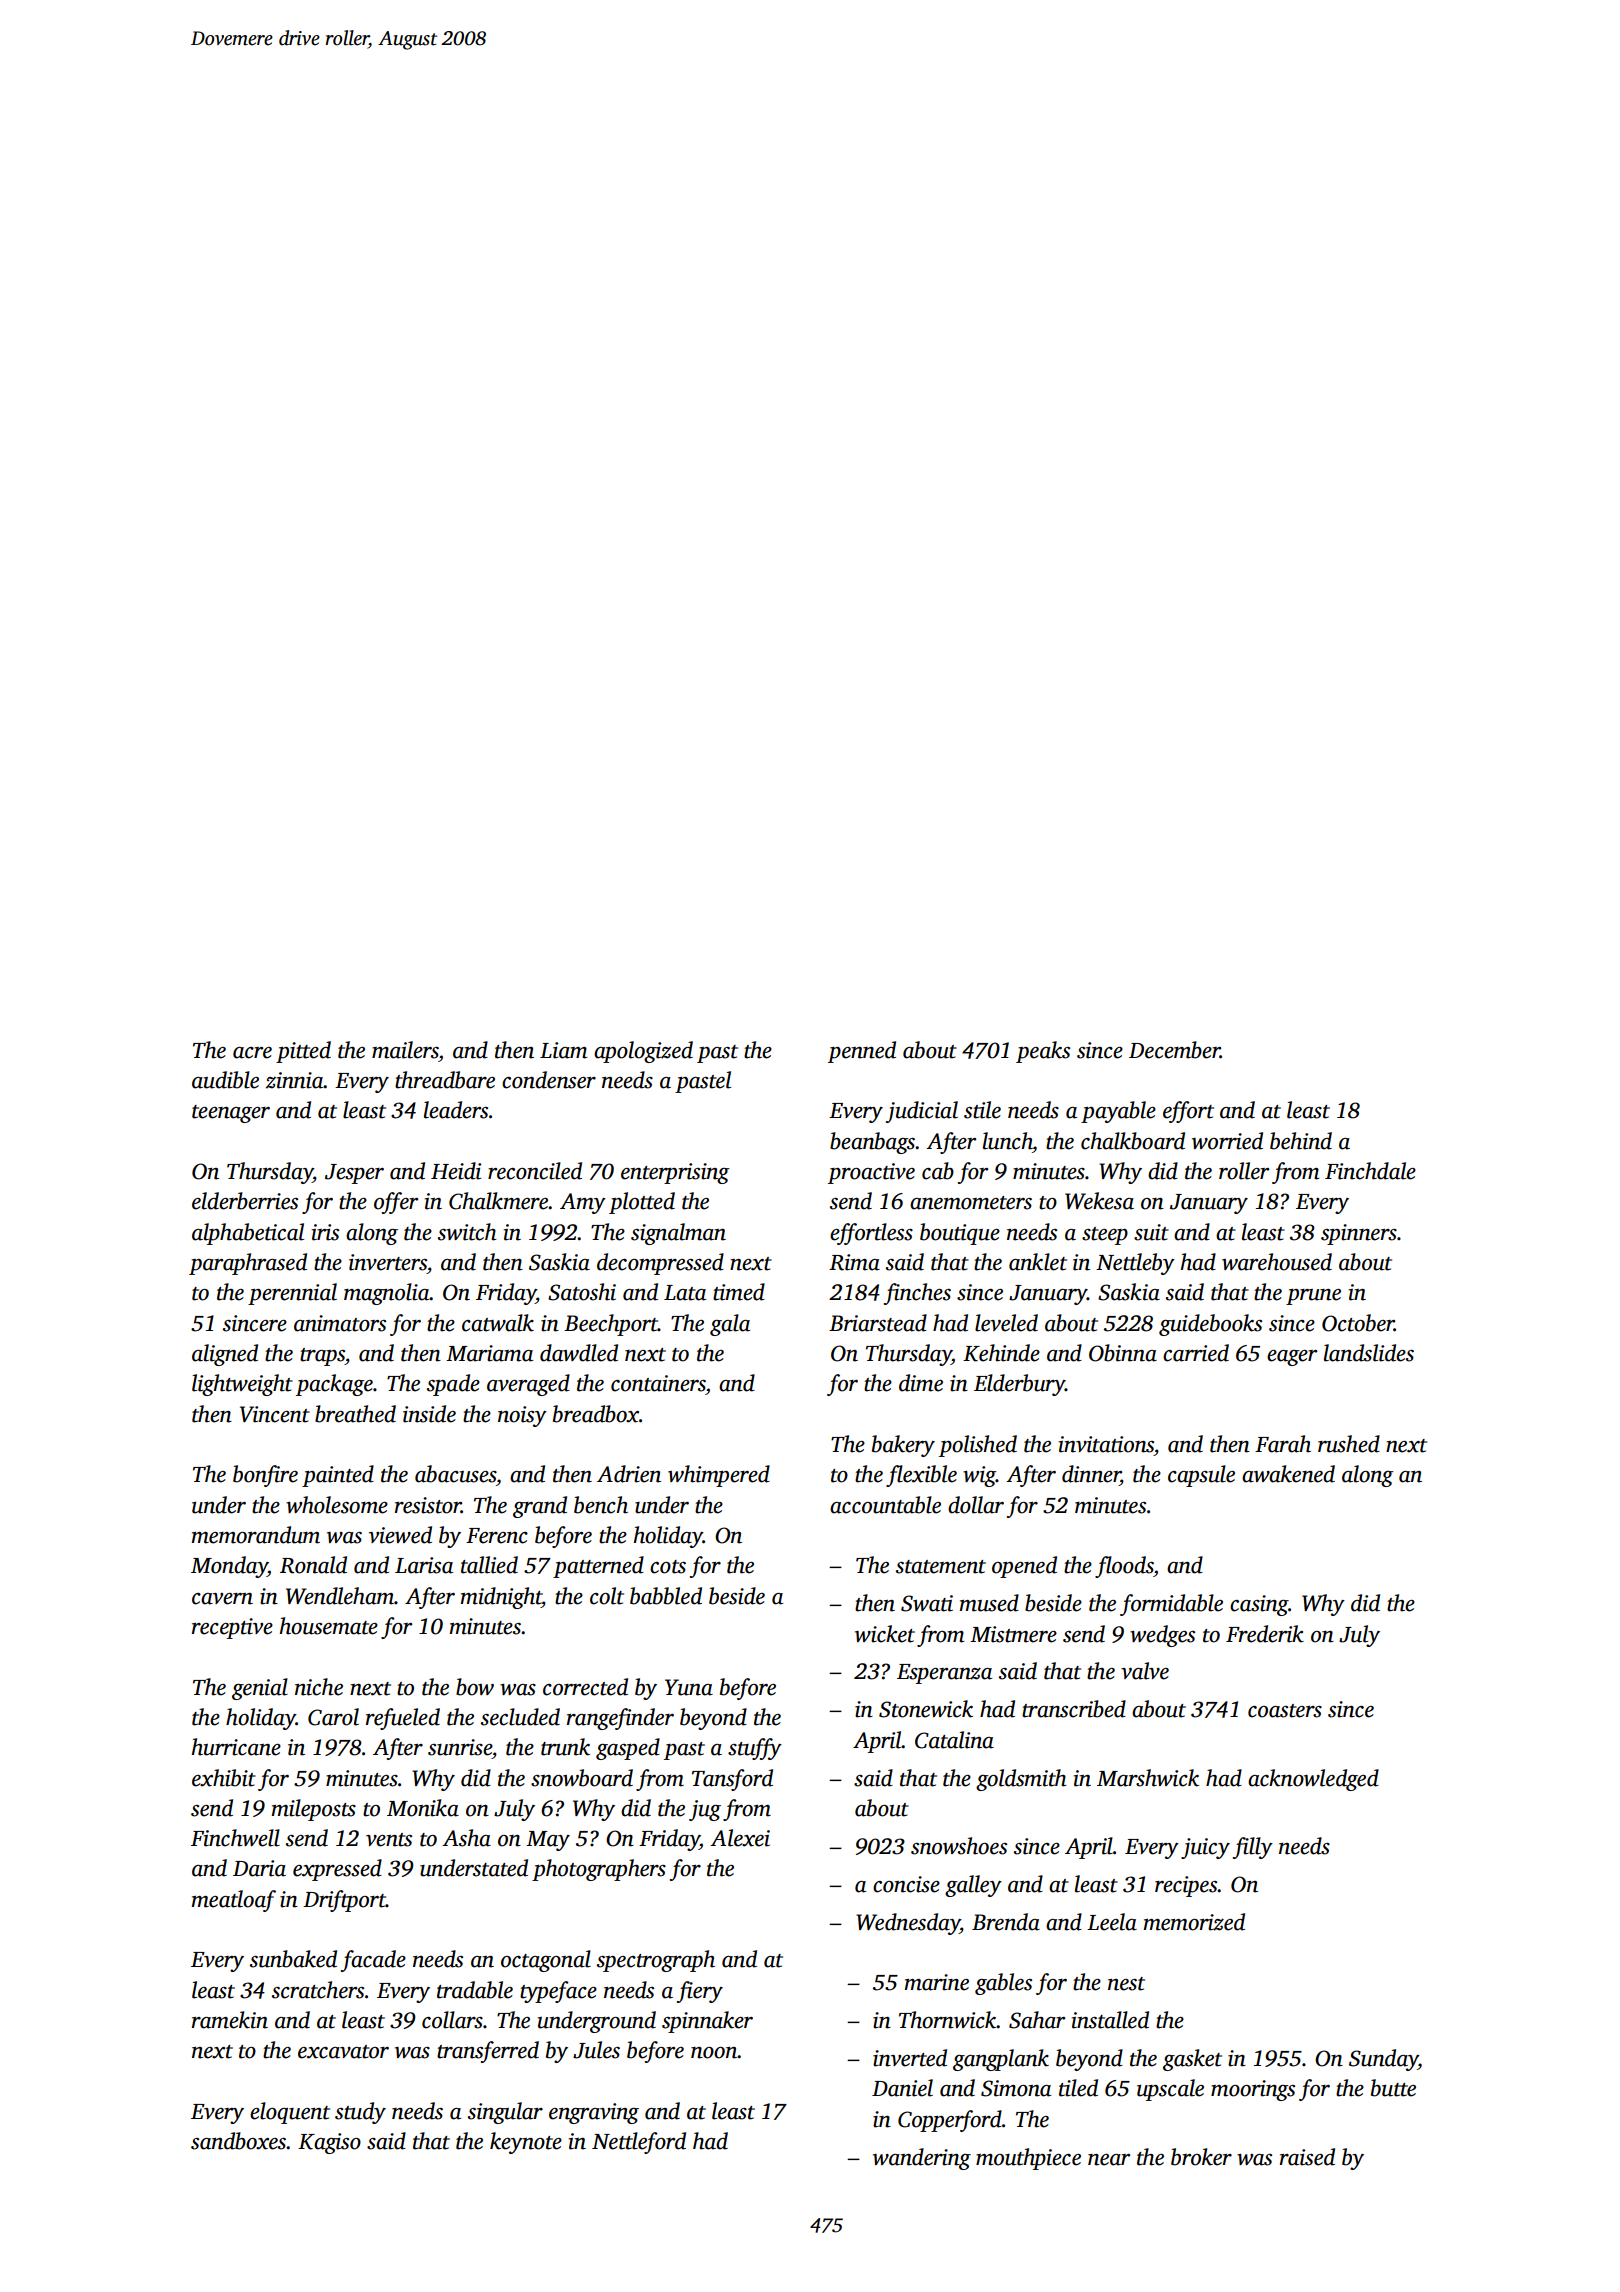 The width and height of the screenshot is (1620, 2292). I want to click on bakery, so click(903, 1446).
